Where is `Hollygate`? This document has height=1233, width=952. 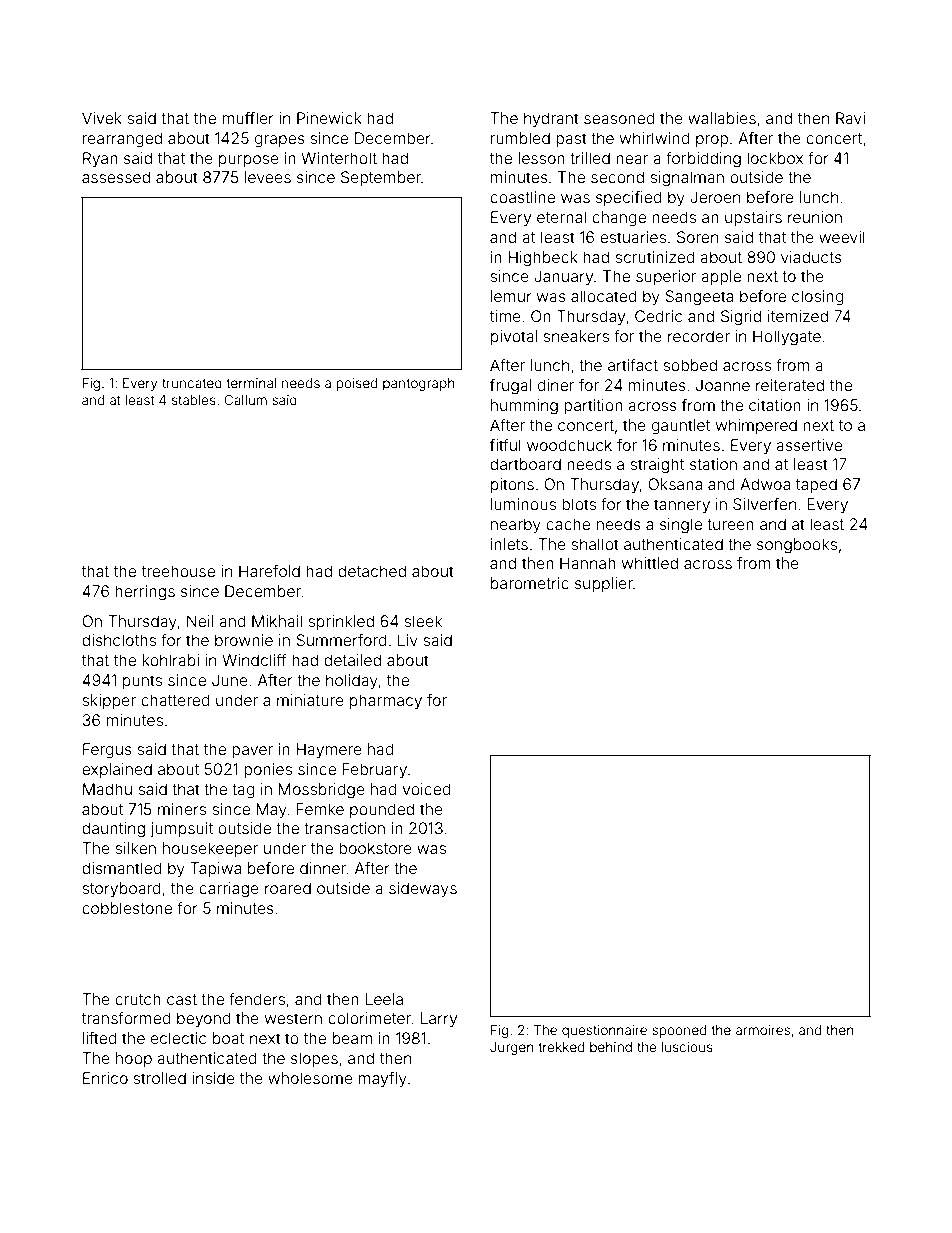
Hollygate is located at coordinates (787, 338).
